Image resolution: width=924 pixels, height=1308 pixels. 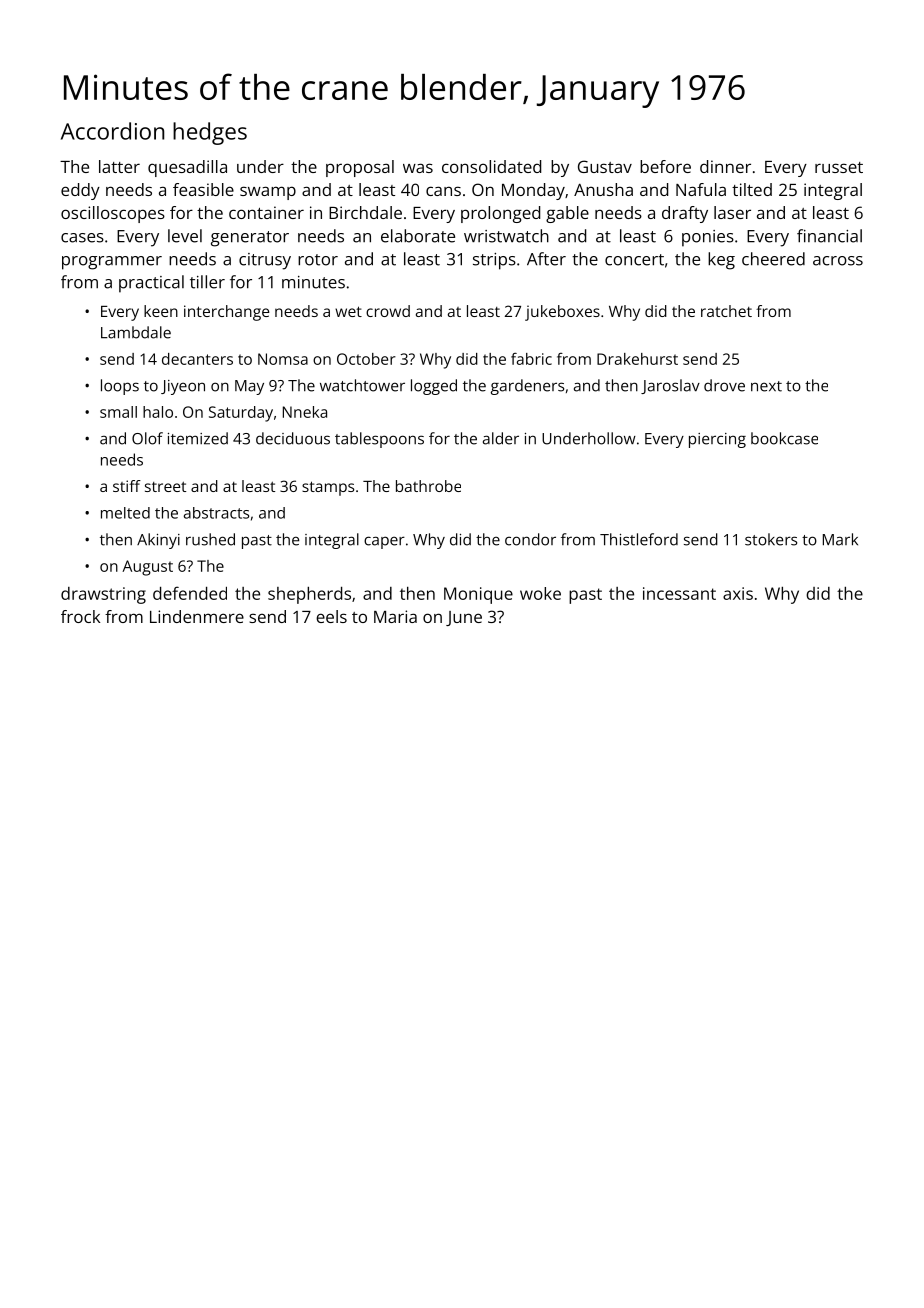 What do you see at coordinates (305, 412) in the screenshot?
I see `Nneka` at bounding box center [305, 412].
